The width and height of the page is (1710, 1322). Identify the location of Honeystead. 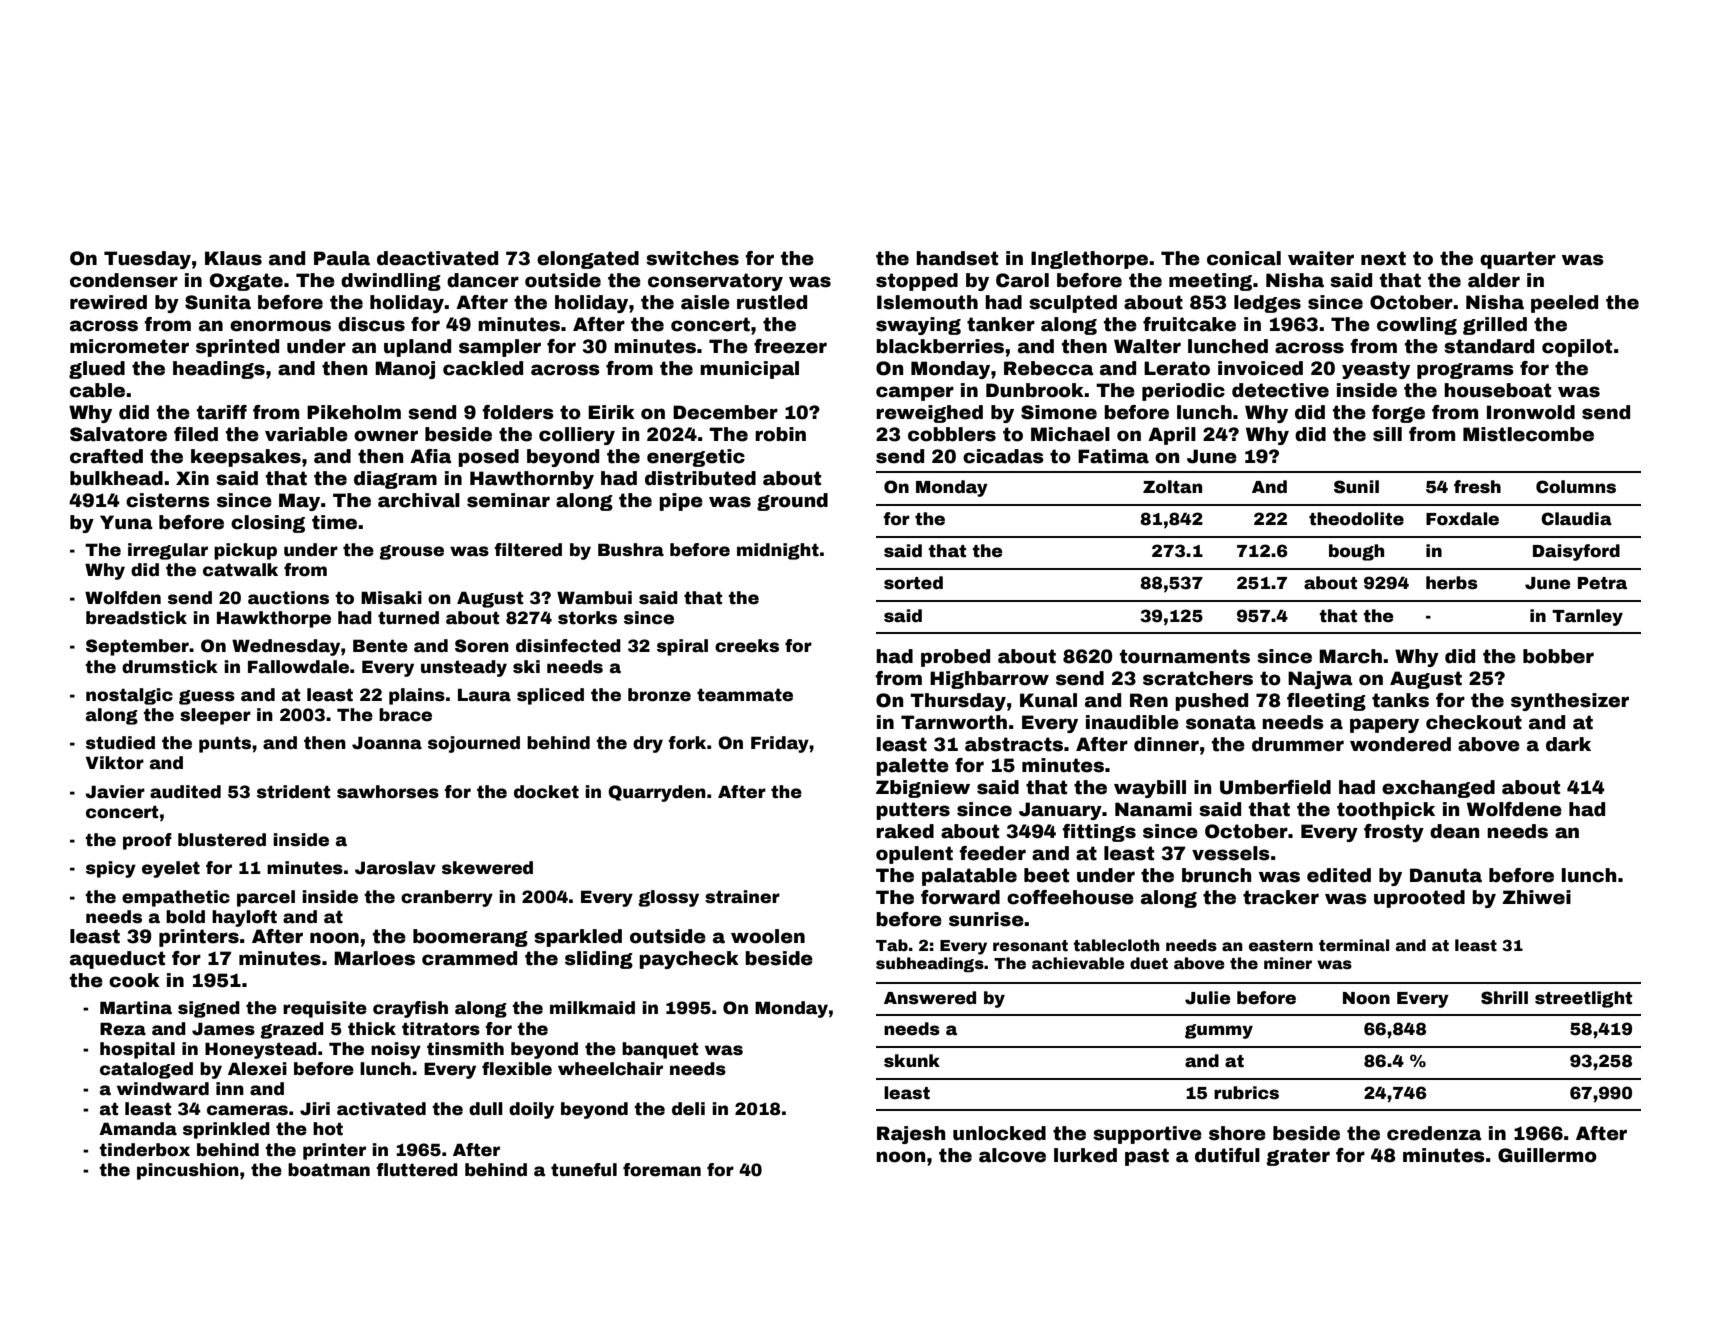
(261, 1050).
